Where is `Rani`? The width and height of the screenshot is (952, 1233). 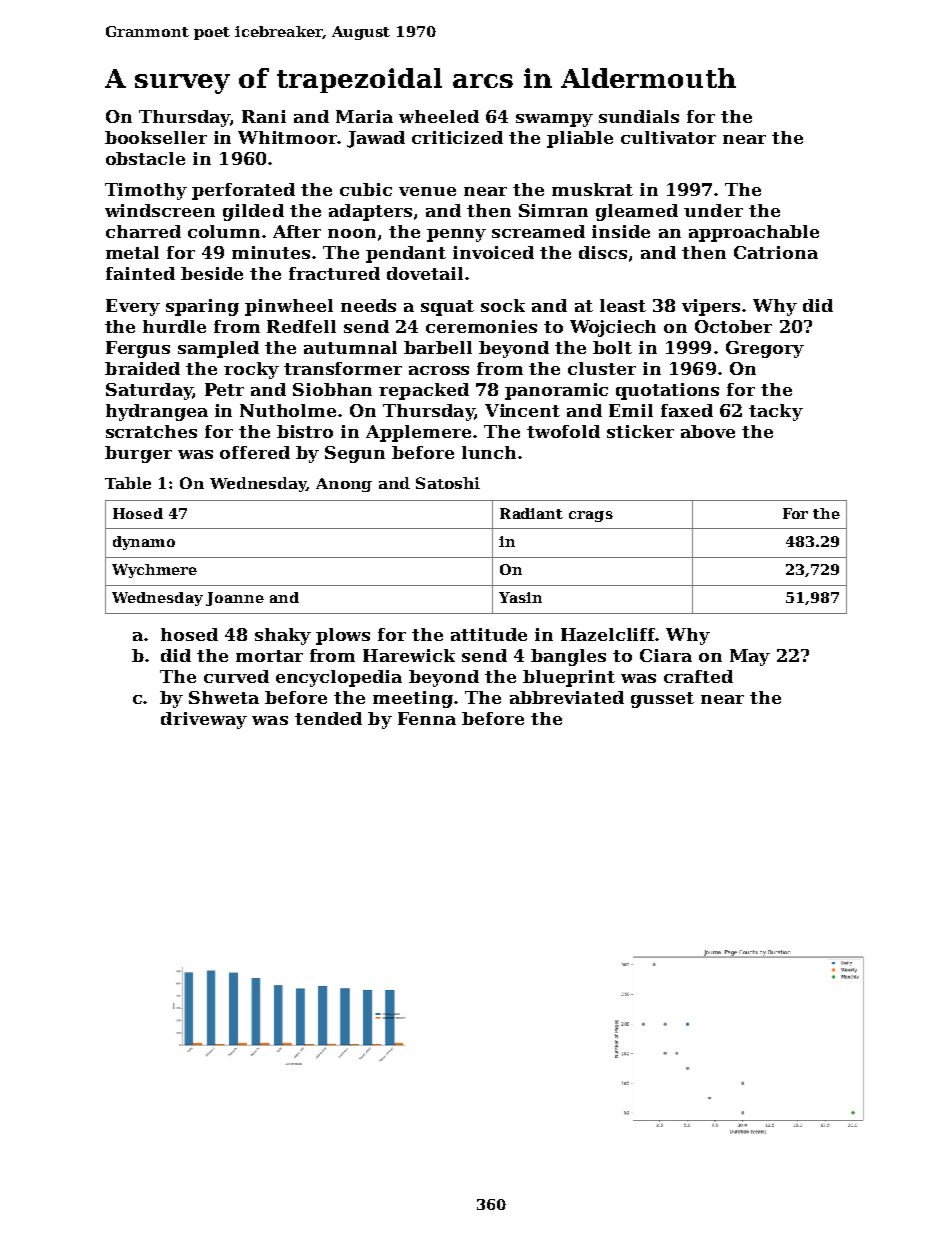 Rani is located at coordinates (264, 116).
